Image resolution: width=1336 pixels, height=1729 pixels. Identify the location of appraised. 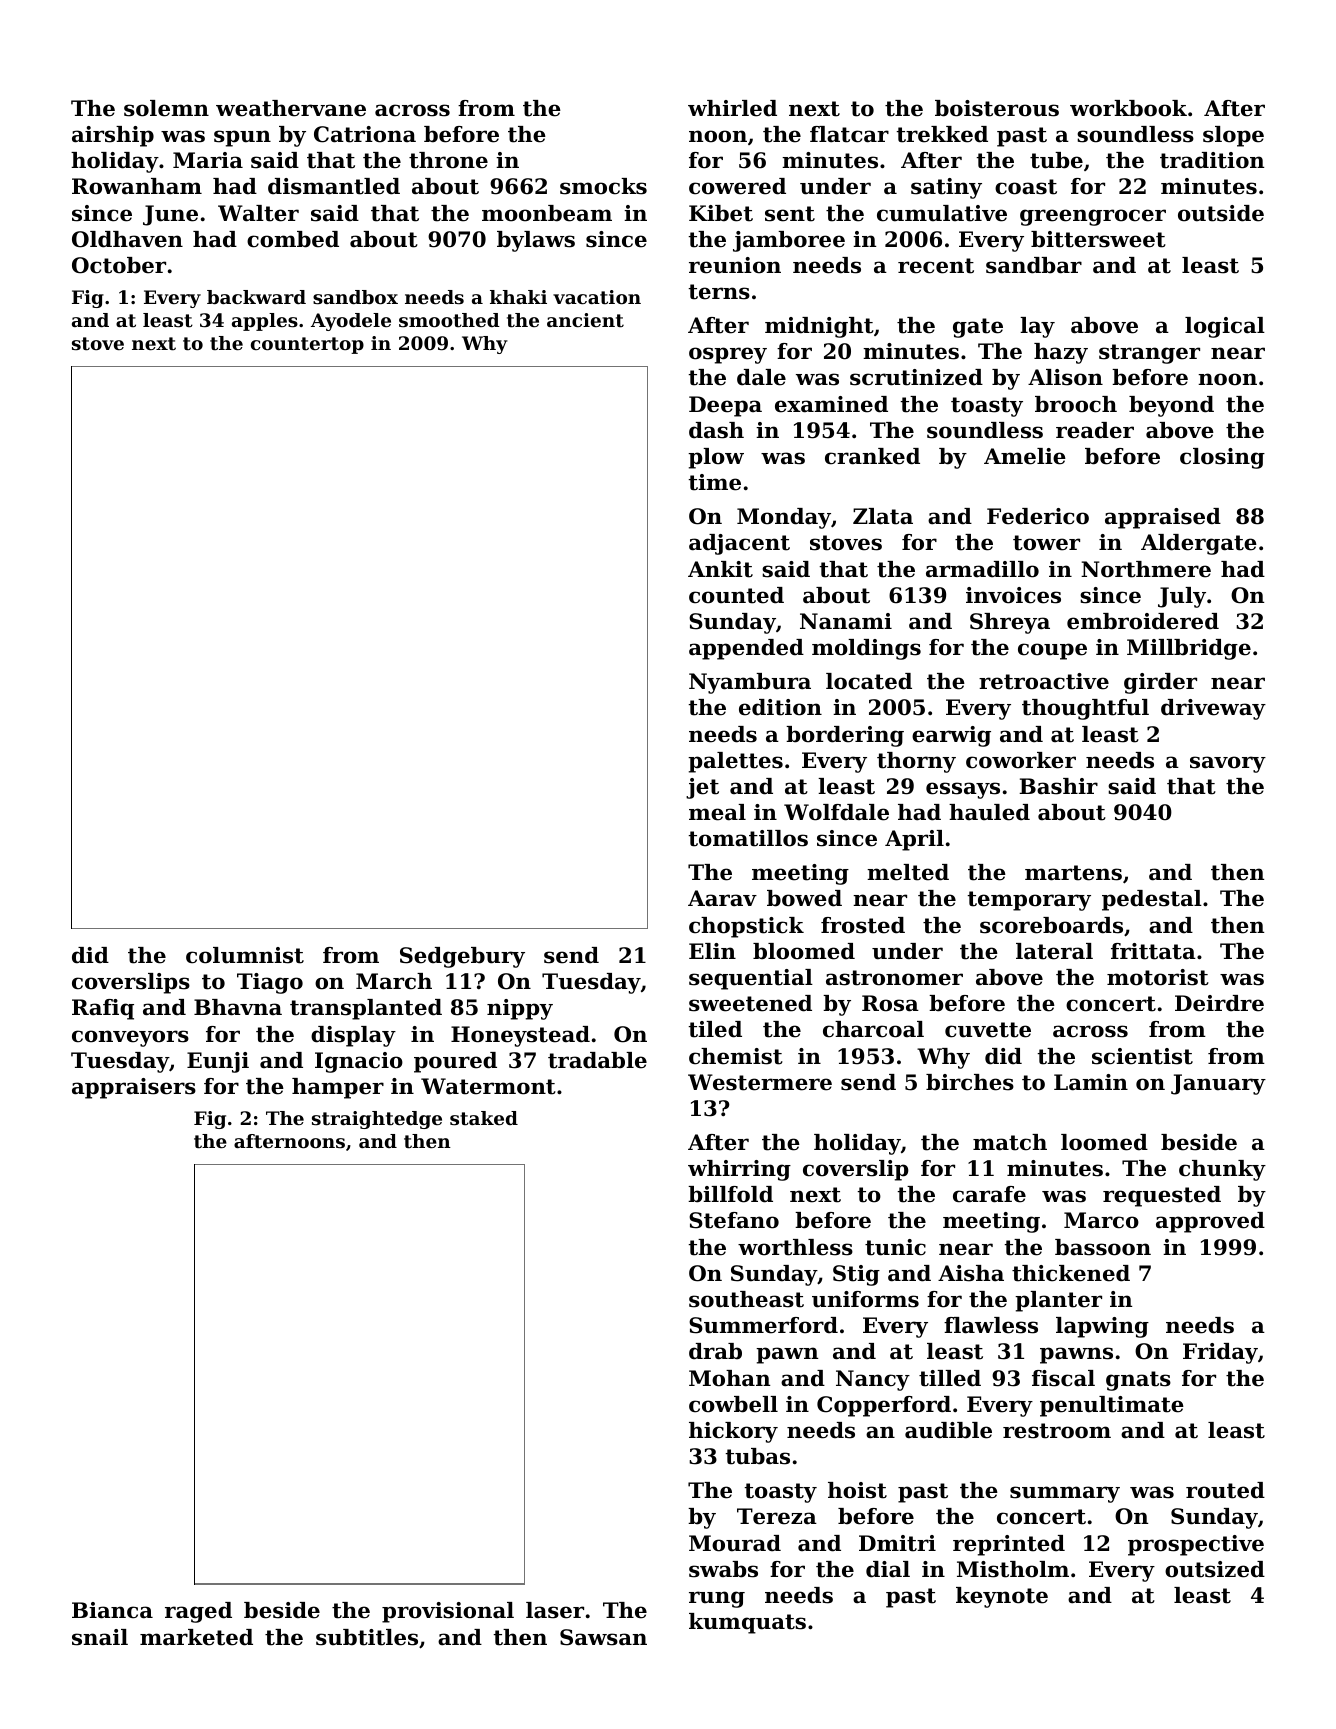
(1163, 518).
